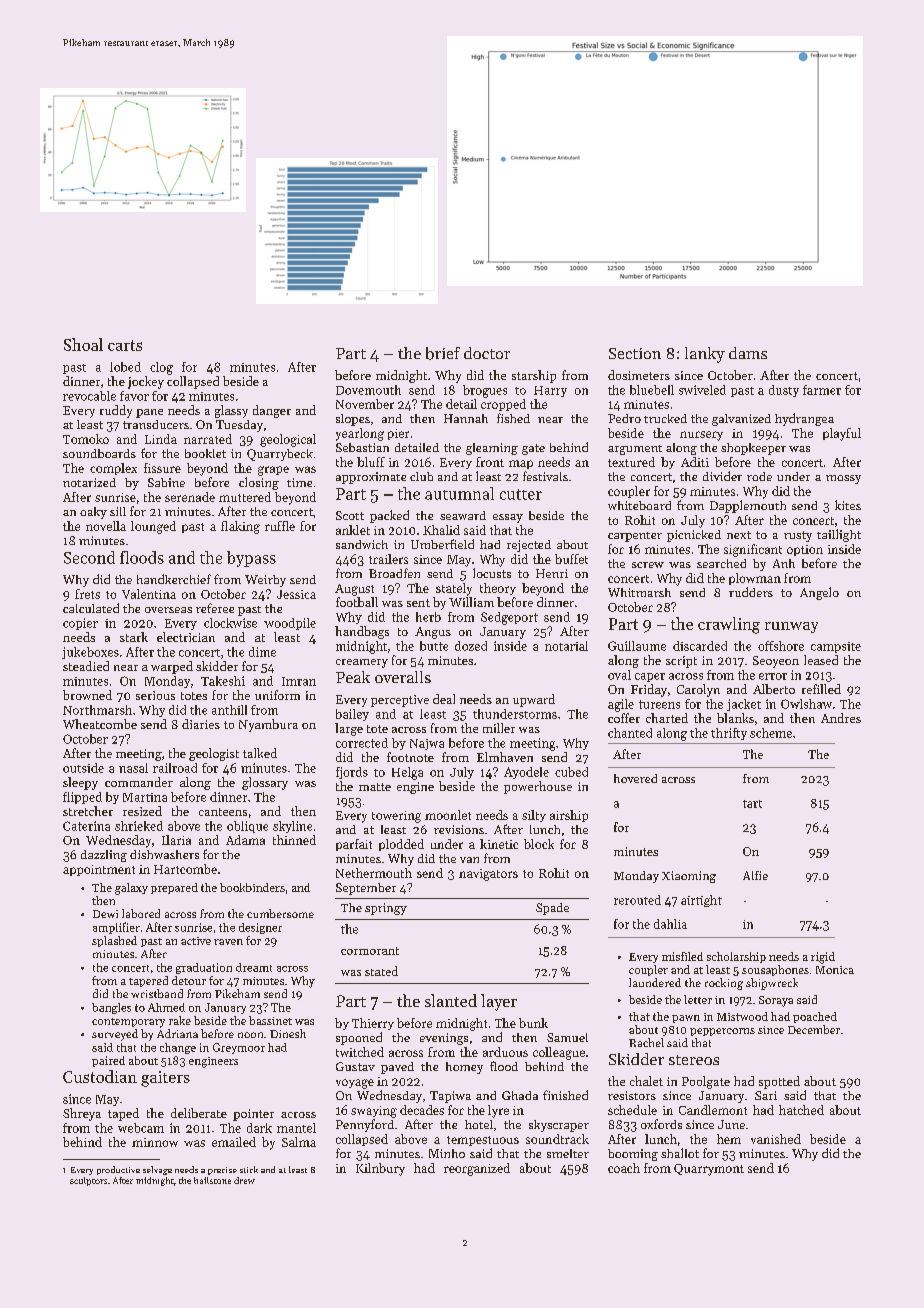 The width and height of the screenshot is (924, 1308). What do you see at coordinates (804, 419) in the screenshot?
I see `hydrangea` at bounding box center [804, 419].
